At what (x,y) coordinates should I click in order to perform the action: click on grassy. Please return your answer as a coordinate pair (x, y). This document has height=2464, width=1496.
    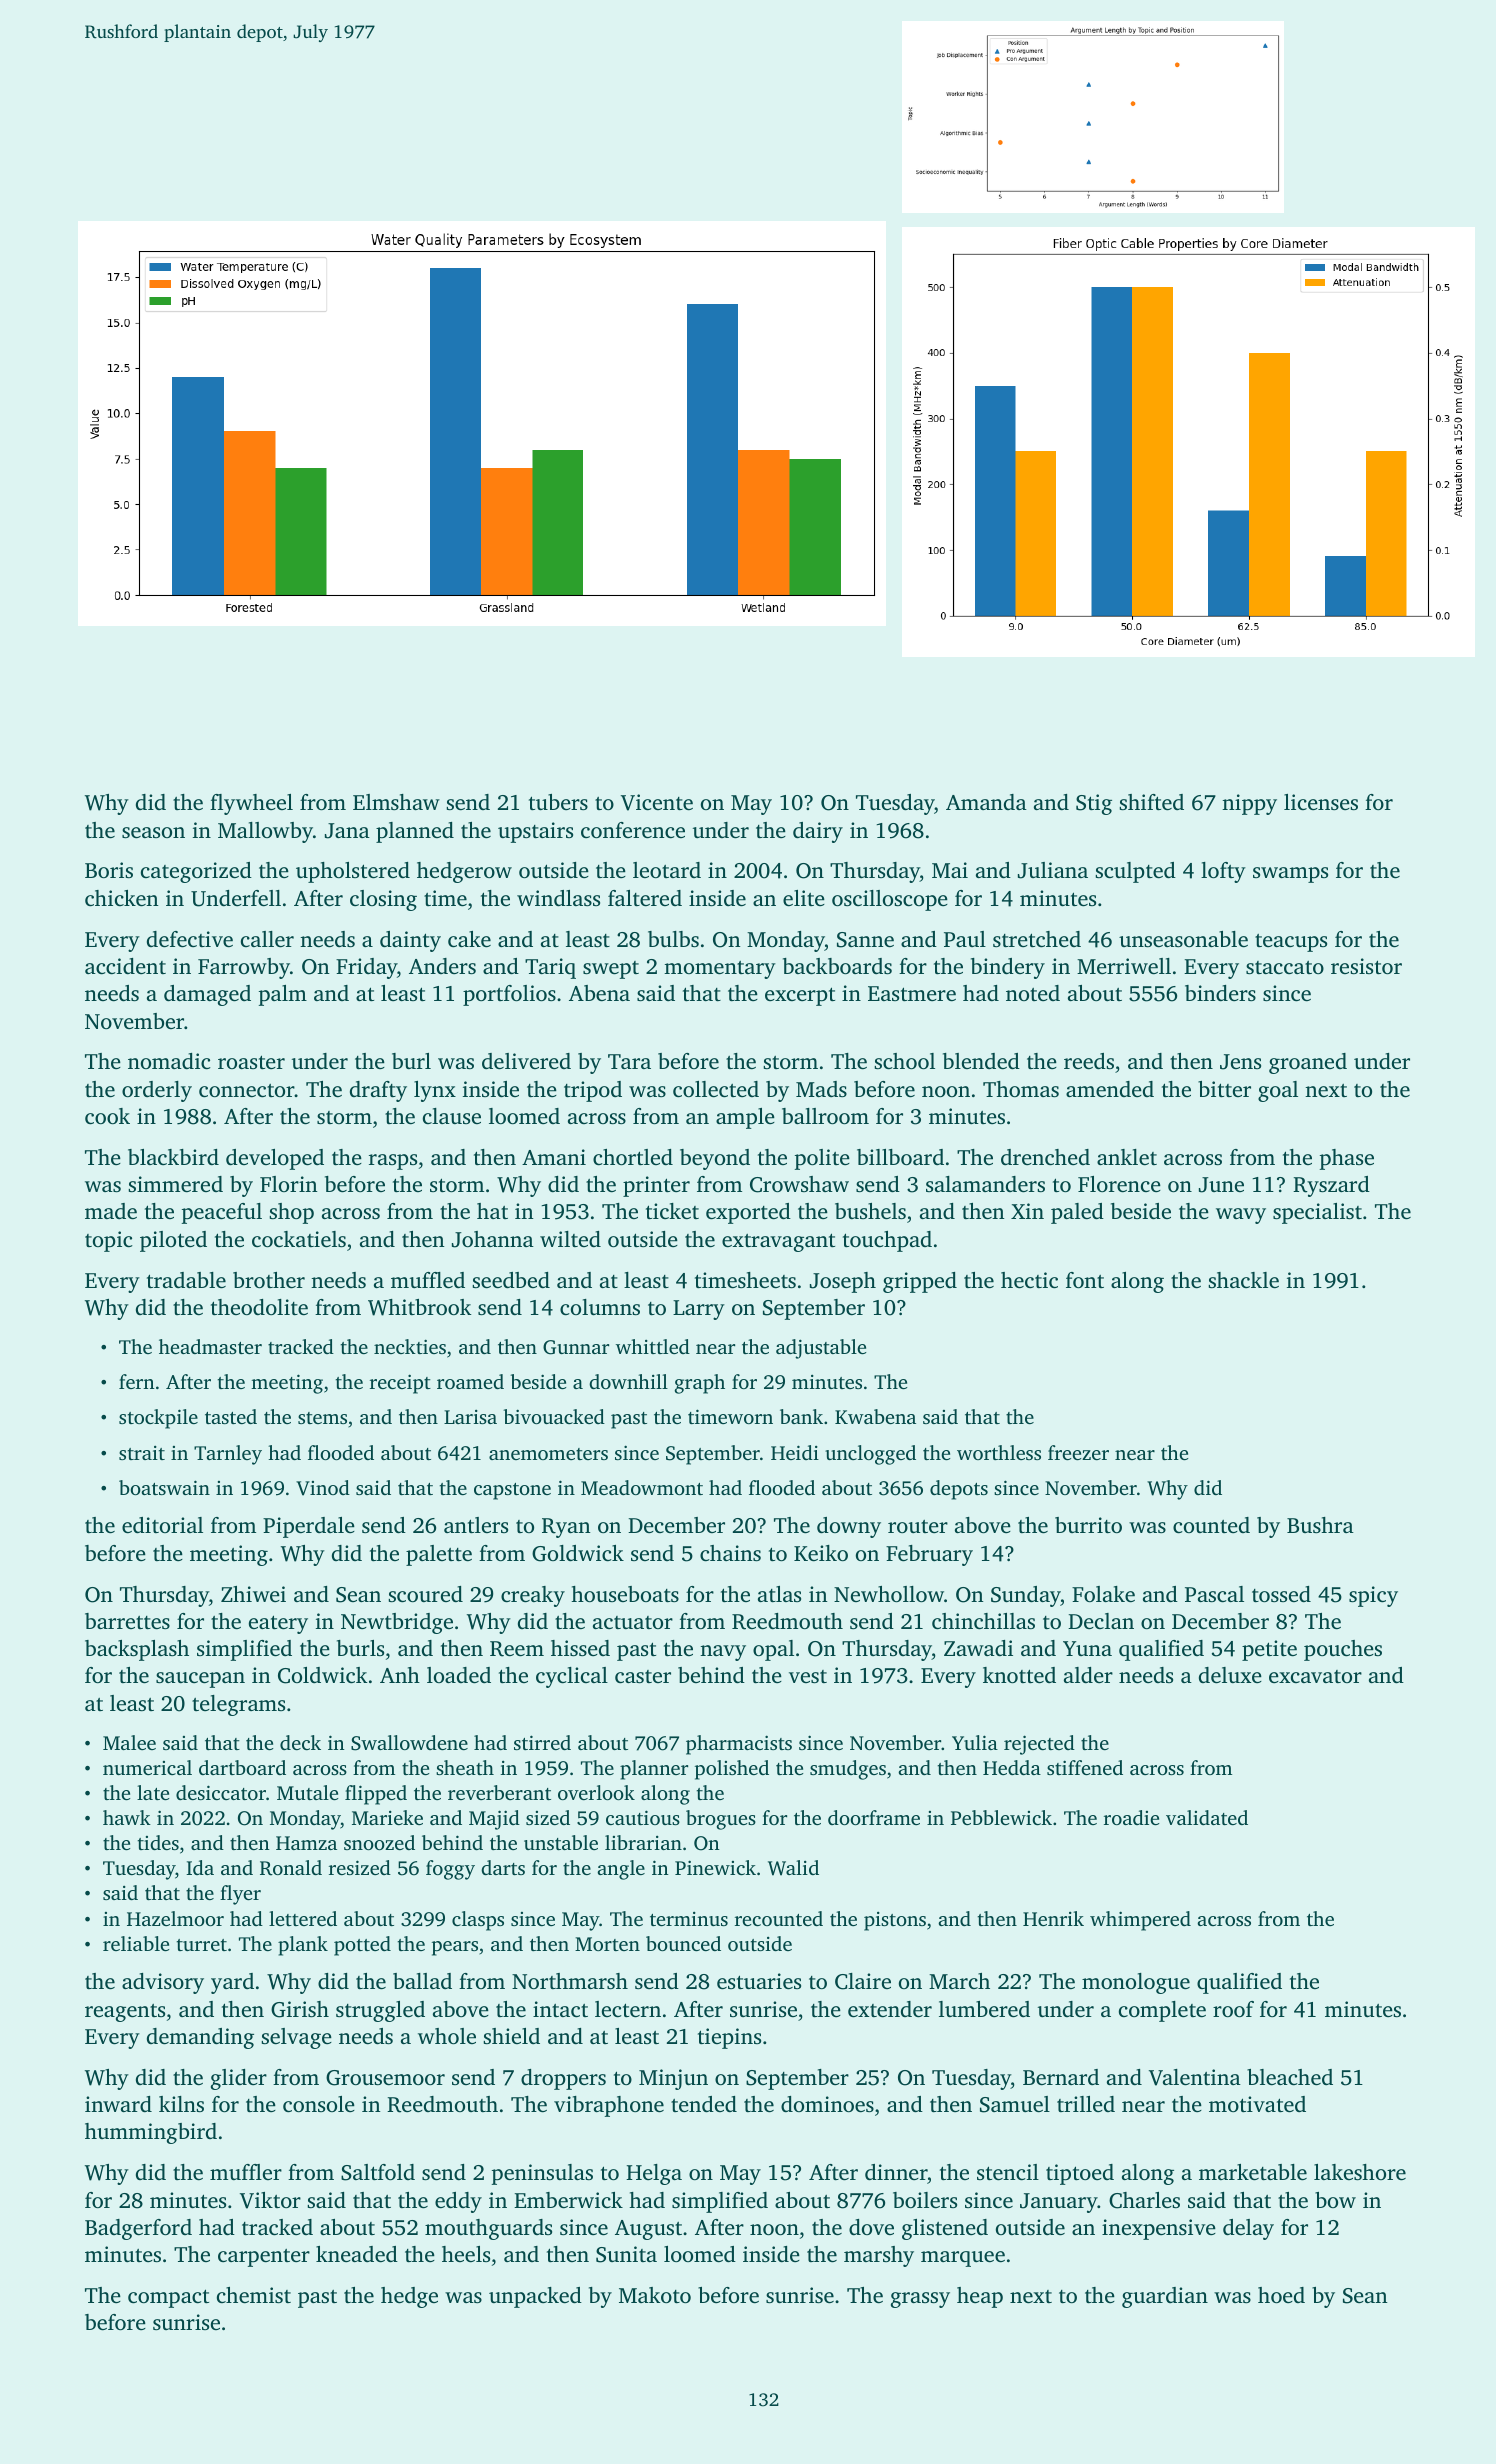
    Looking at the image, I should click on (920, 2300).
